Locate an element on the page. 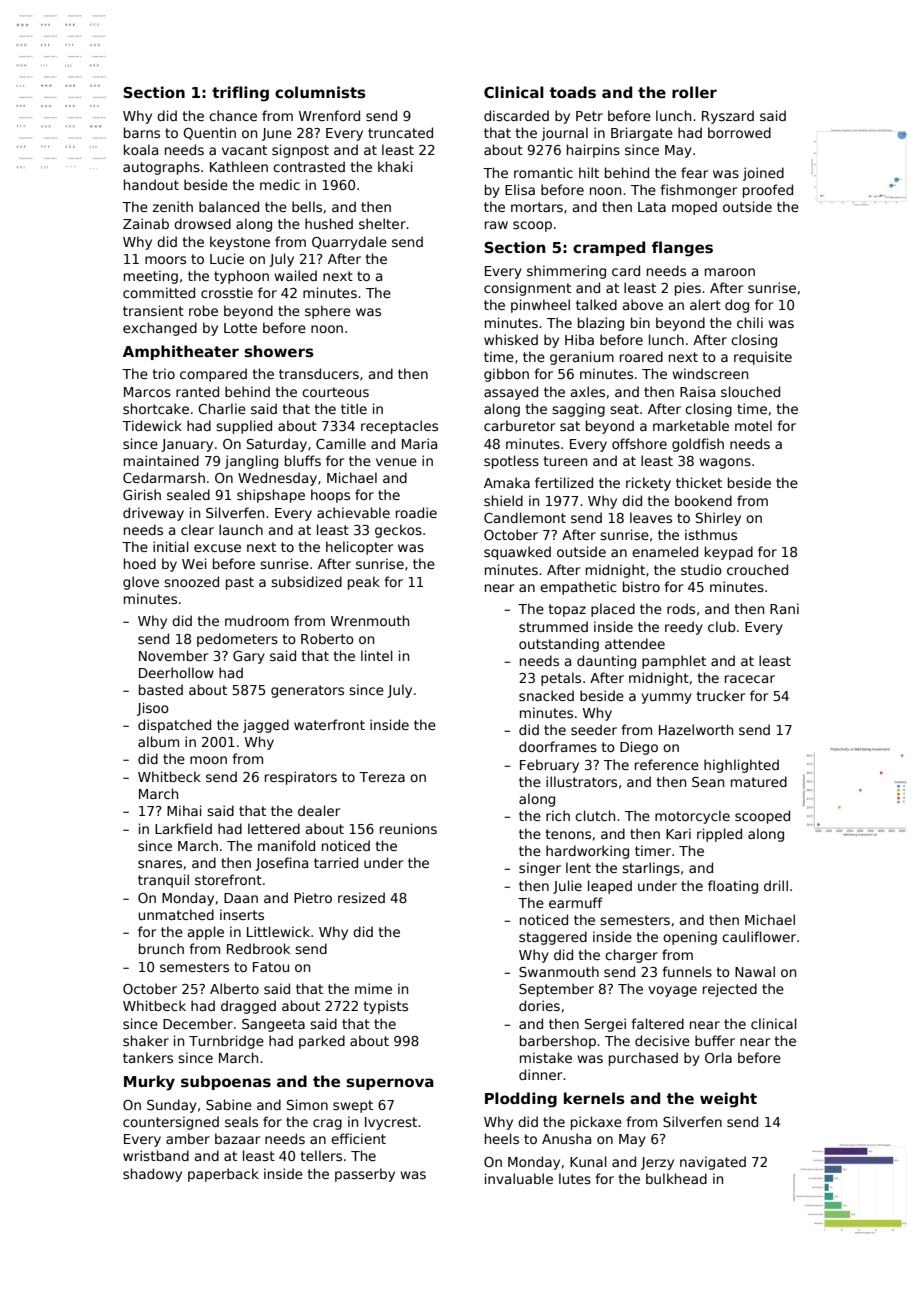  compared is located at coordinates (213, 375).
